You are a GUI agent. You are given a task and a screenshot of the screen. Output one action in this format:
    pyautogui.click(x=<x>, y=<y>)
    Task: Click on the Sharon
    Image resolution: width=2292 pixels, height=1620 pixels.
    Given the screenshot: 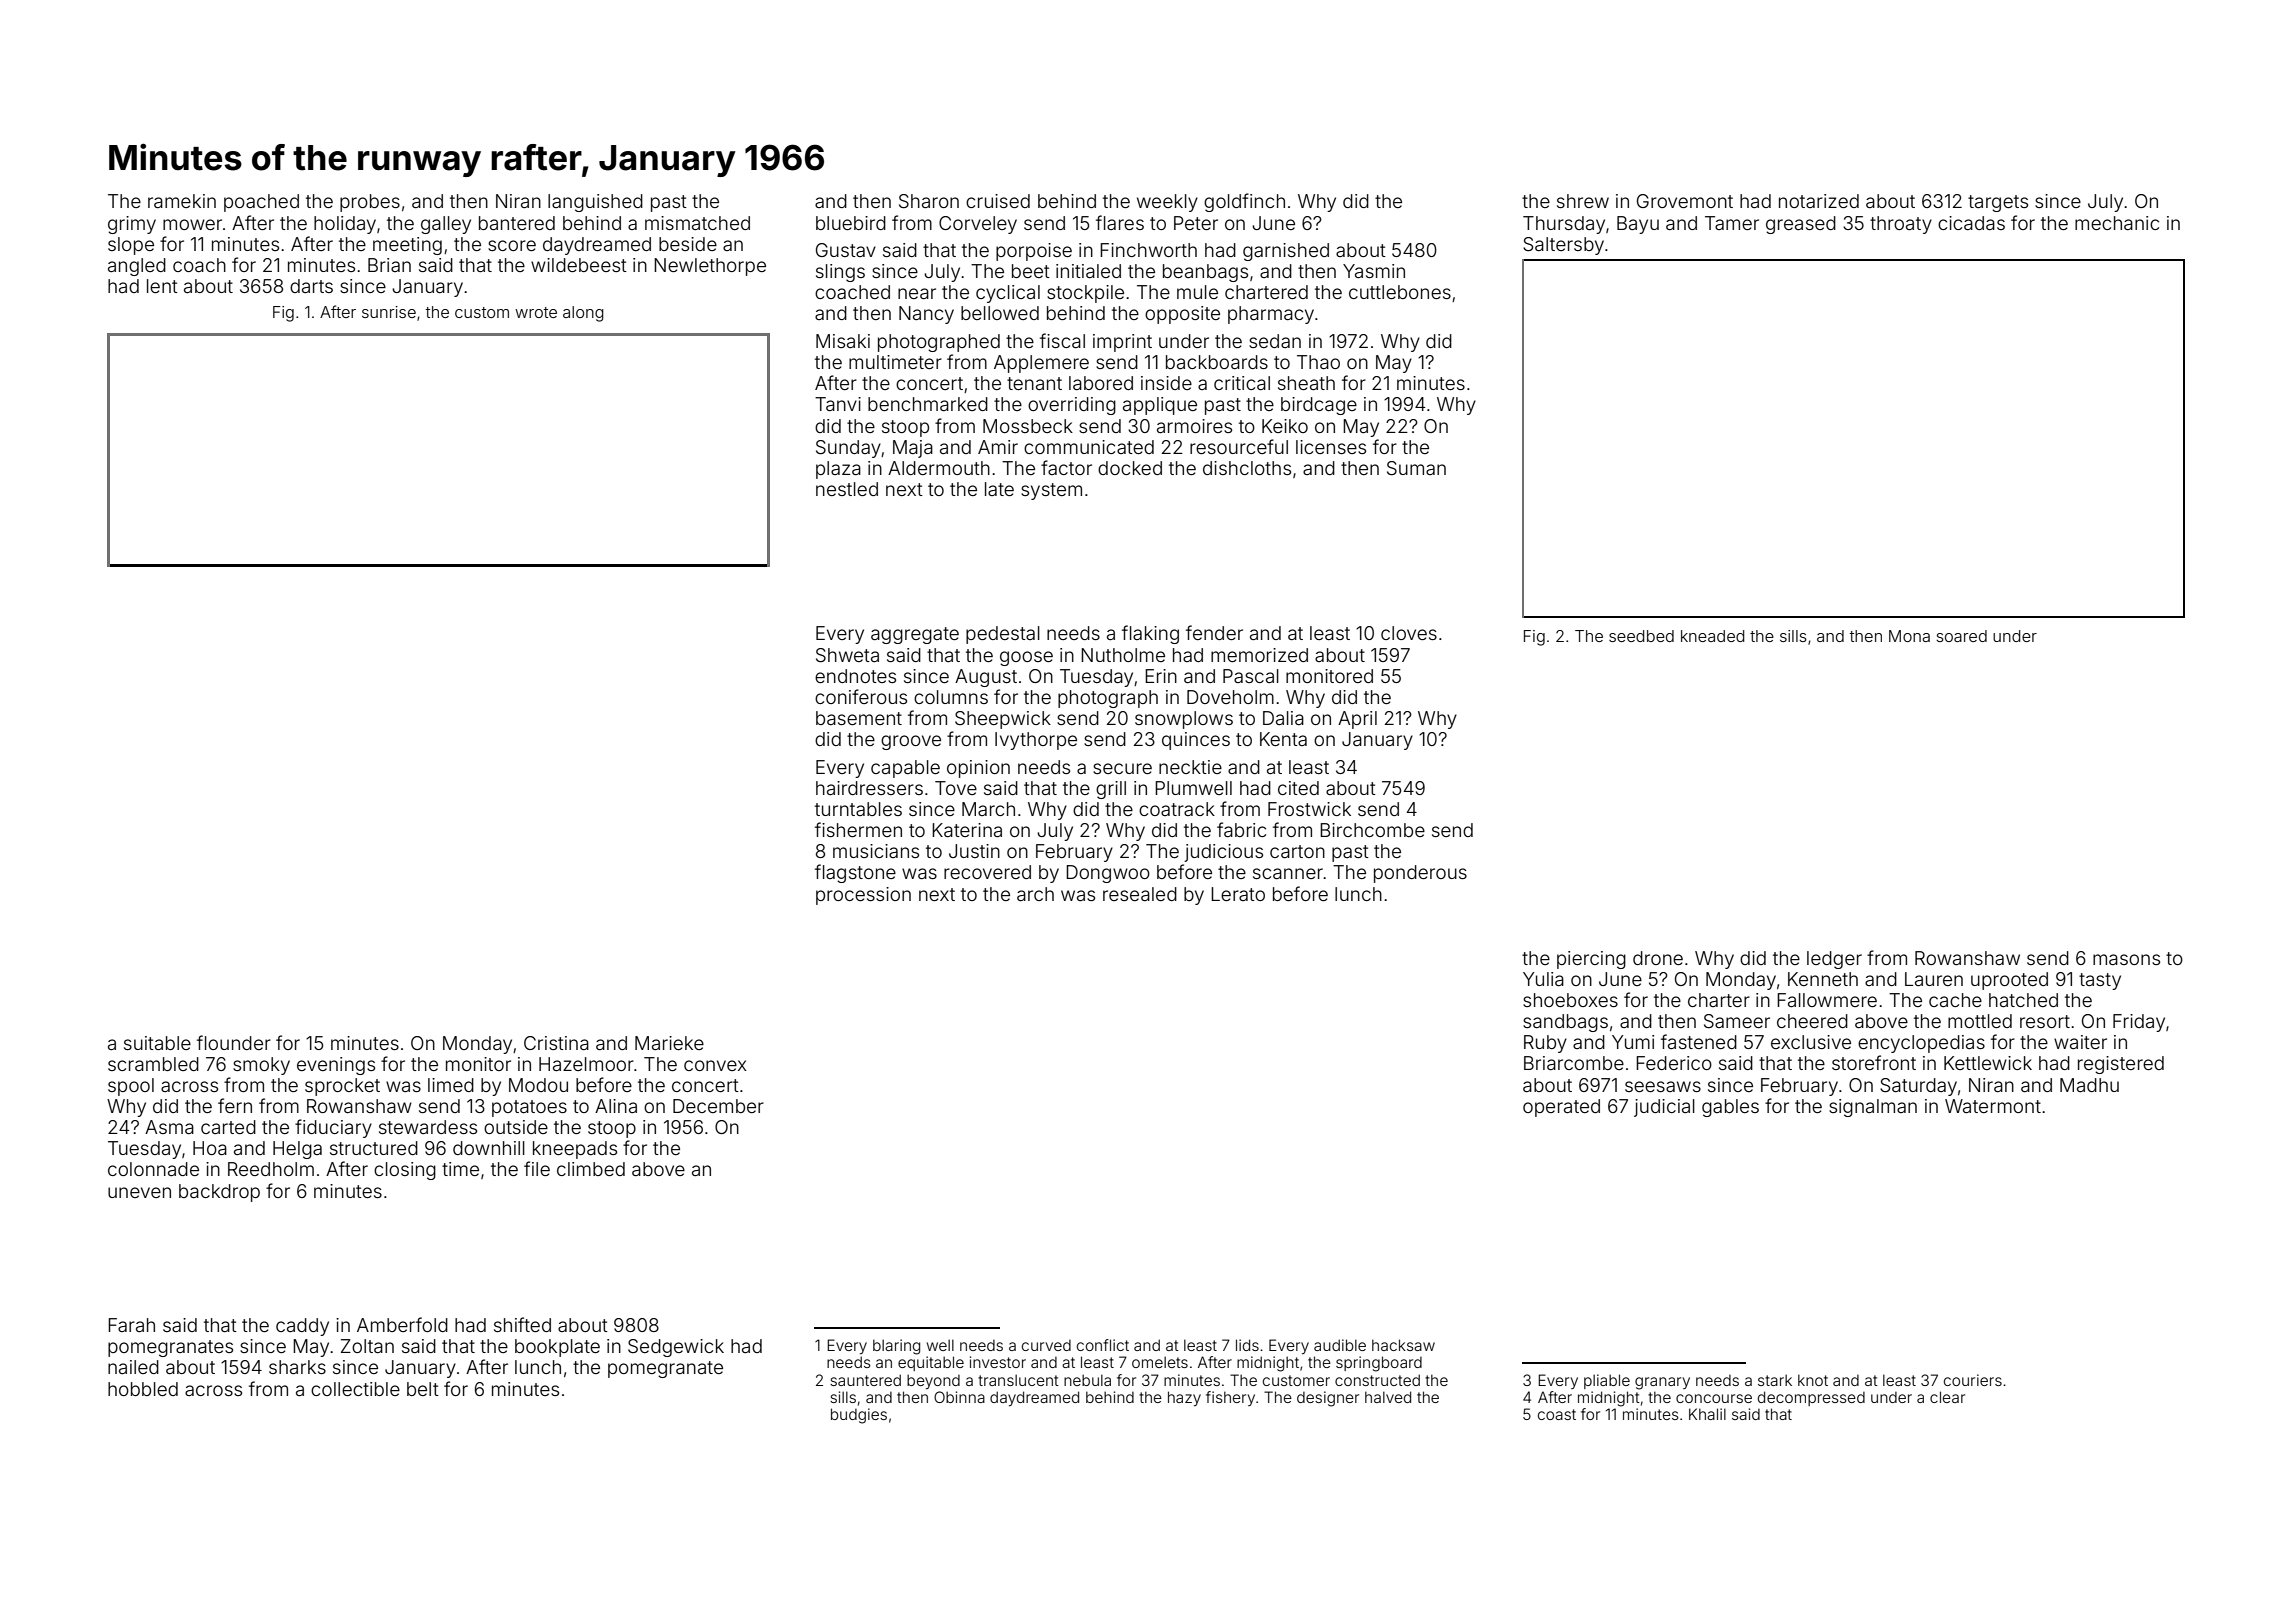 What is the action you would take?
    pyautogui.click(x=929, y=201)
